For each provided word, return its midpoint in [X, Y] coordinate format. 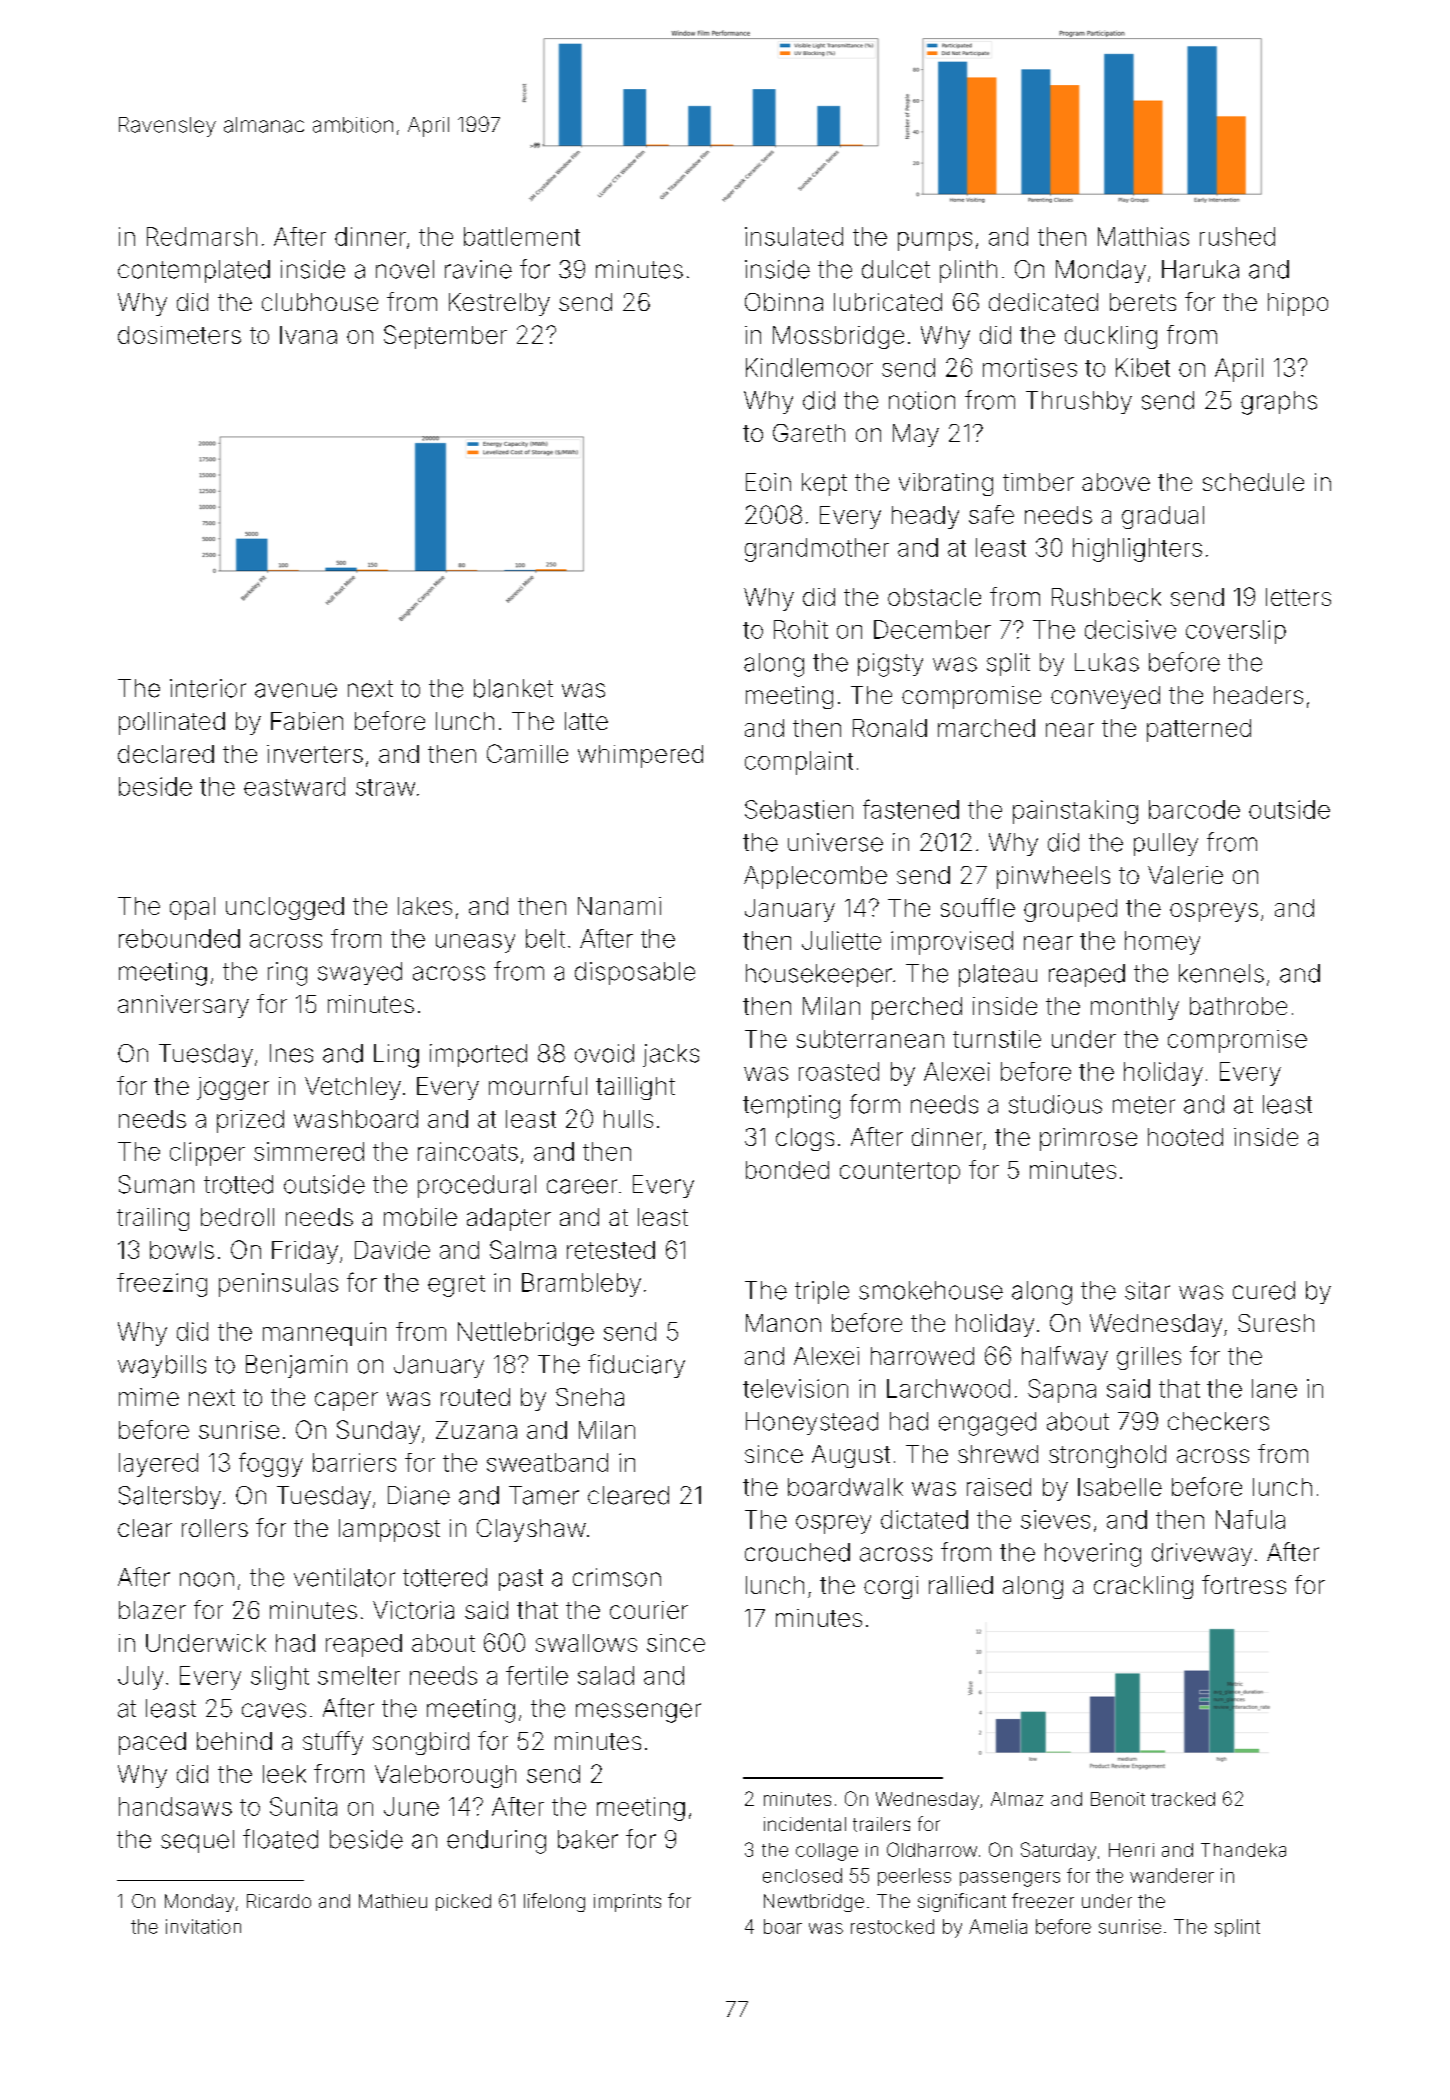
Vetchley [353, 1088]
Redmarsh [202, 236]
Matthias [1143, 236]
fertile [537, 1675]
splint [1237, 1928]
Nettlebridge [526, 1334]
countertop [900, 1173]
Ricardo [279, 1901]
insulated [794, 236]
